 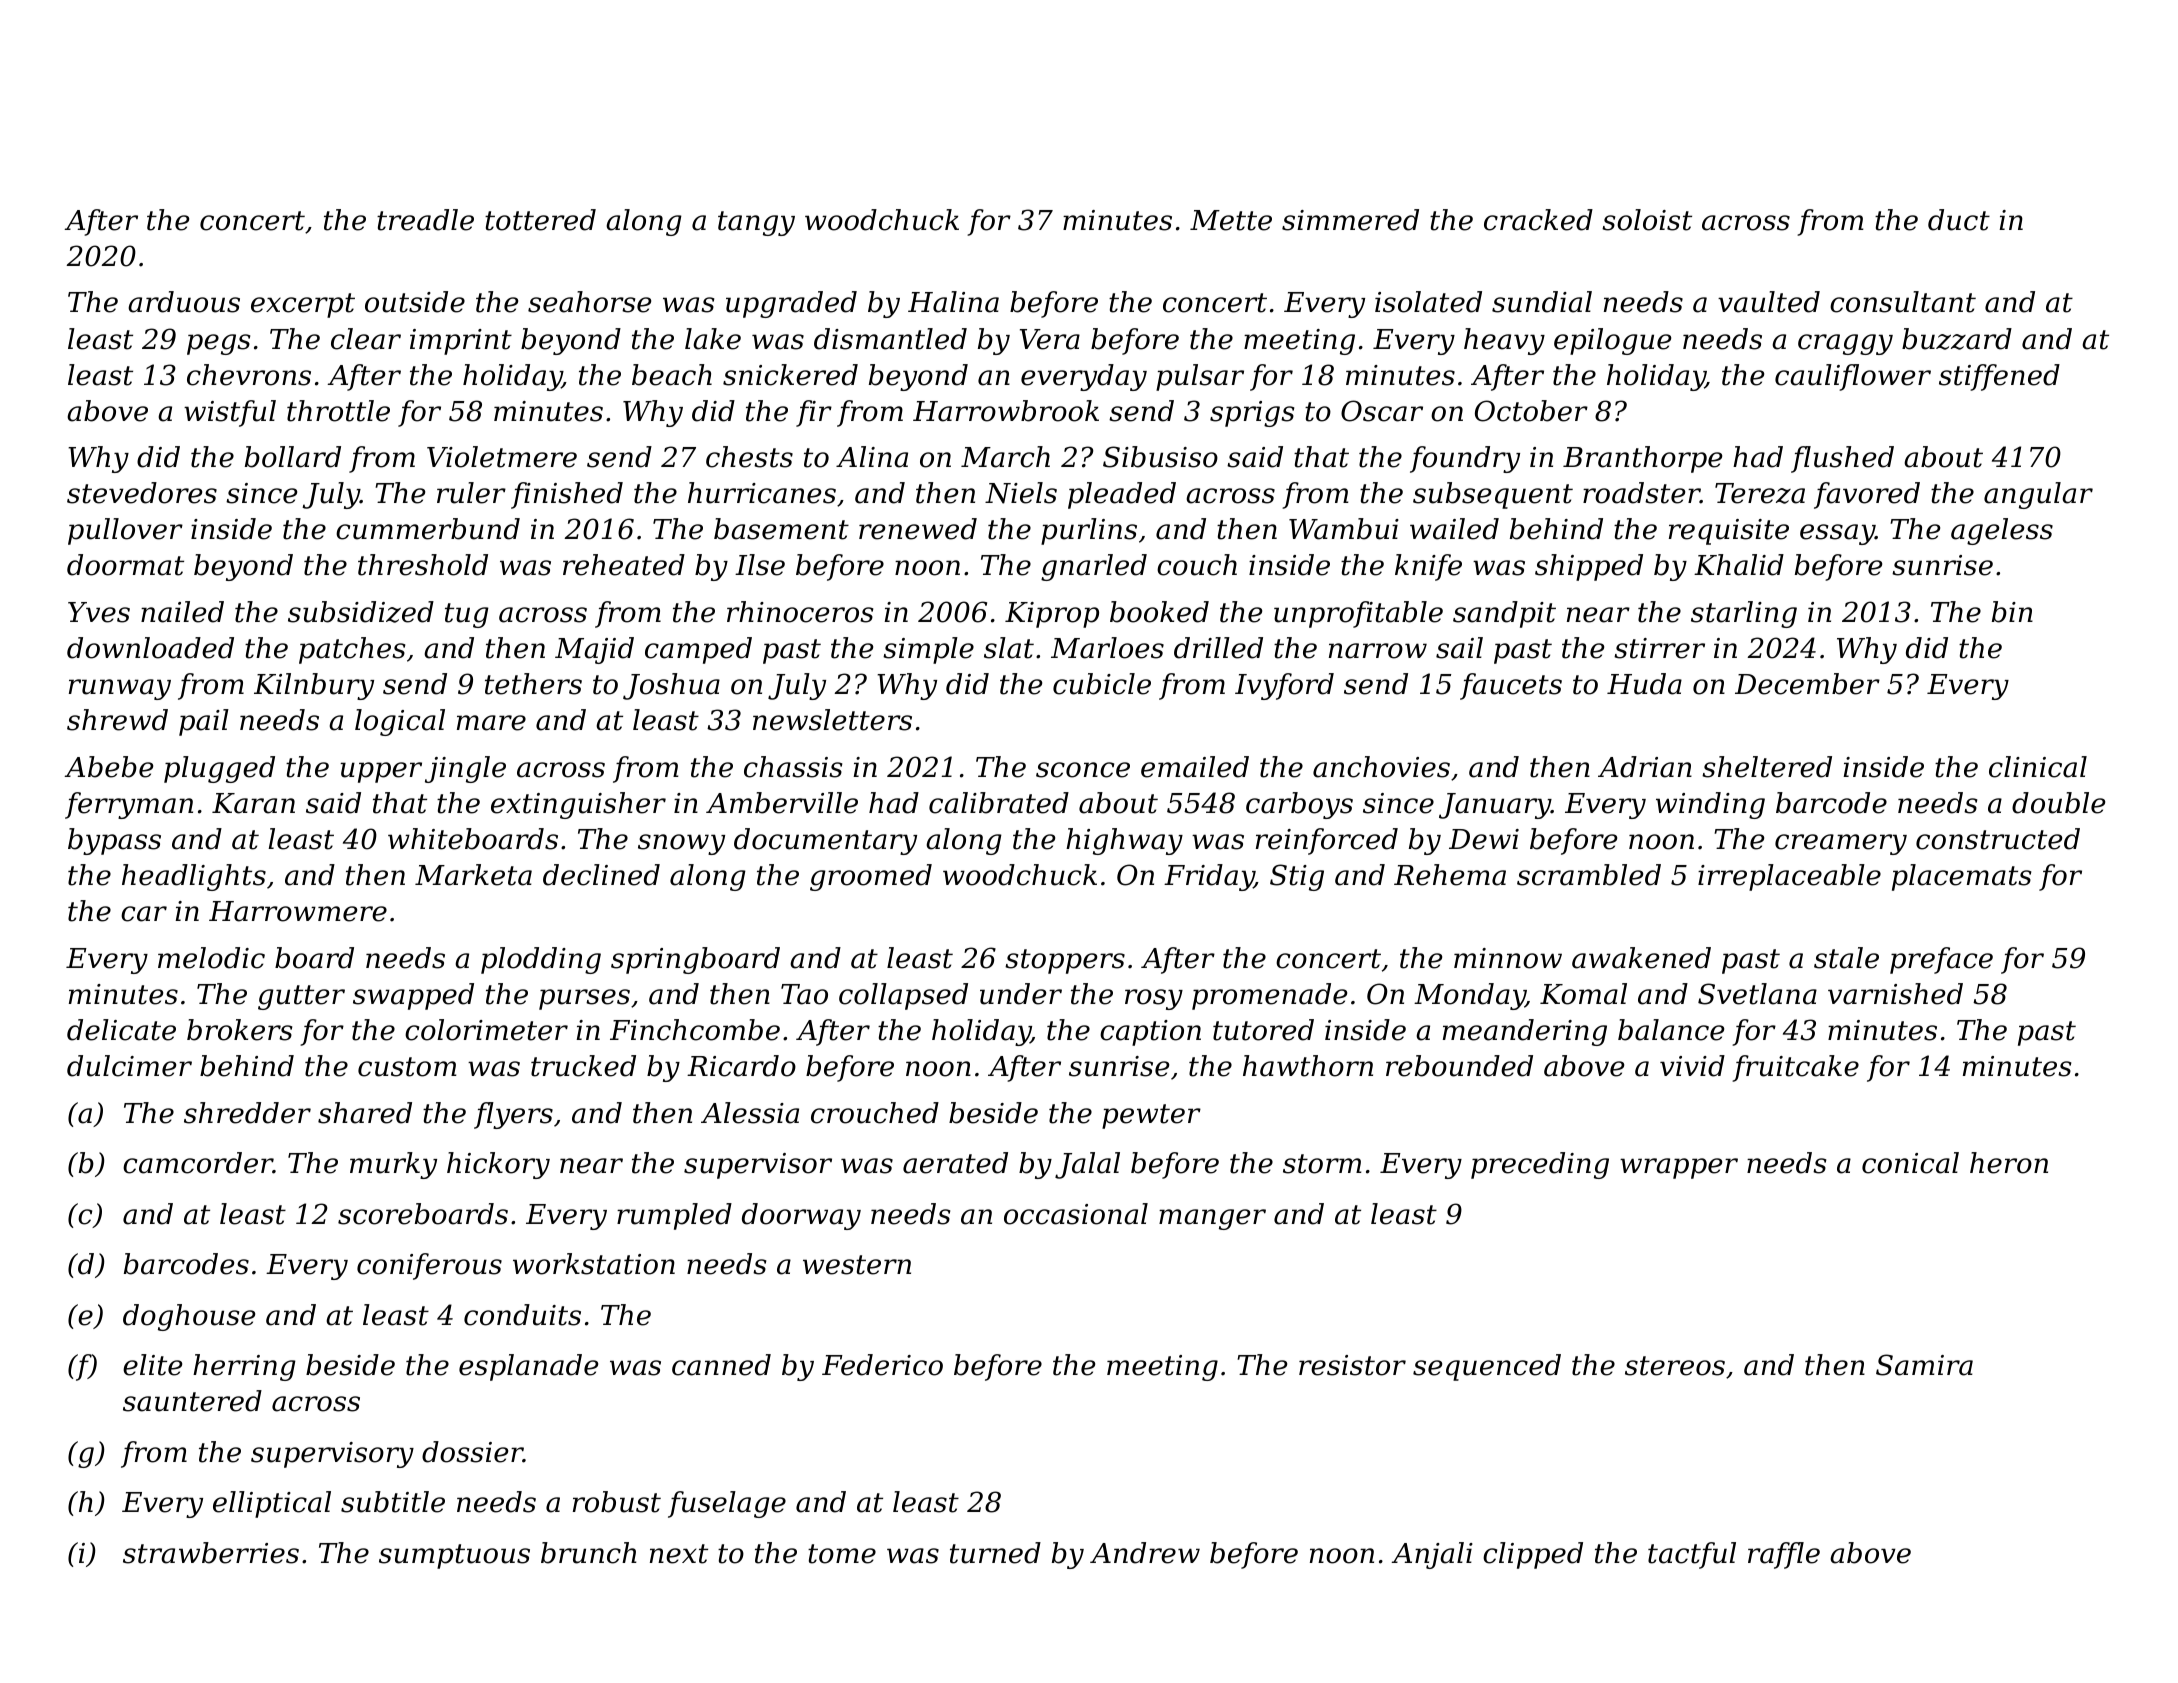 I want to click on vaulted, so click(x=1769, y=302).
